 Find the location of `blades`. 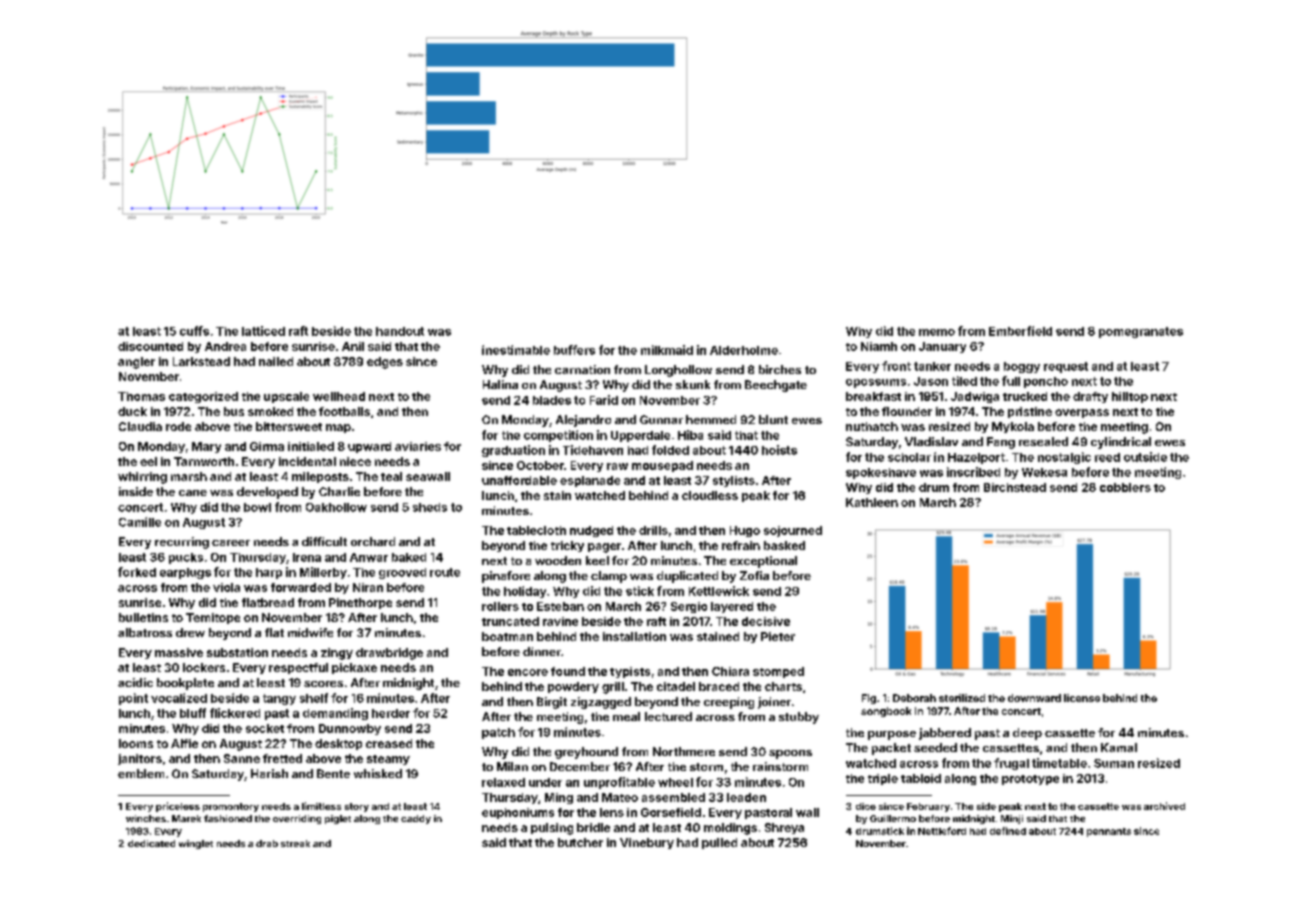

blades is located at coordinates (552, 400).
